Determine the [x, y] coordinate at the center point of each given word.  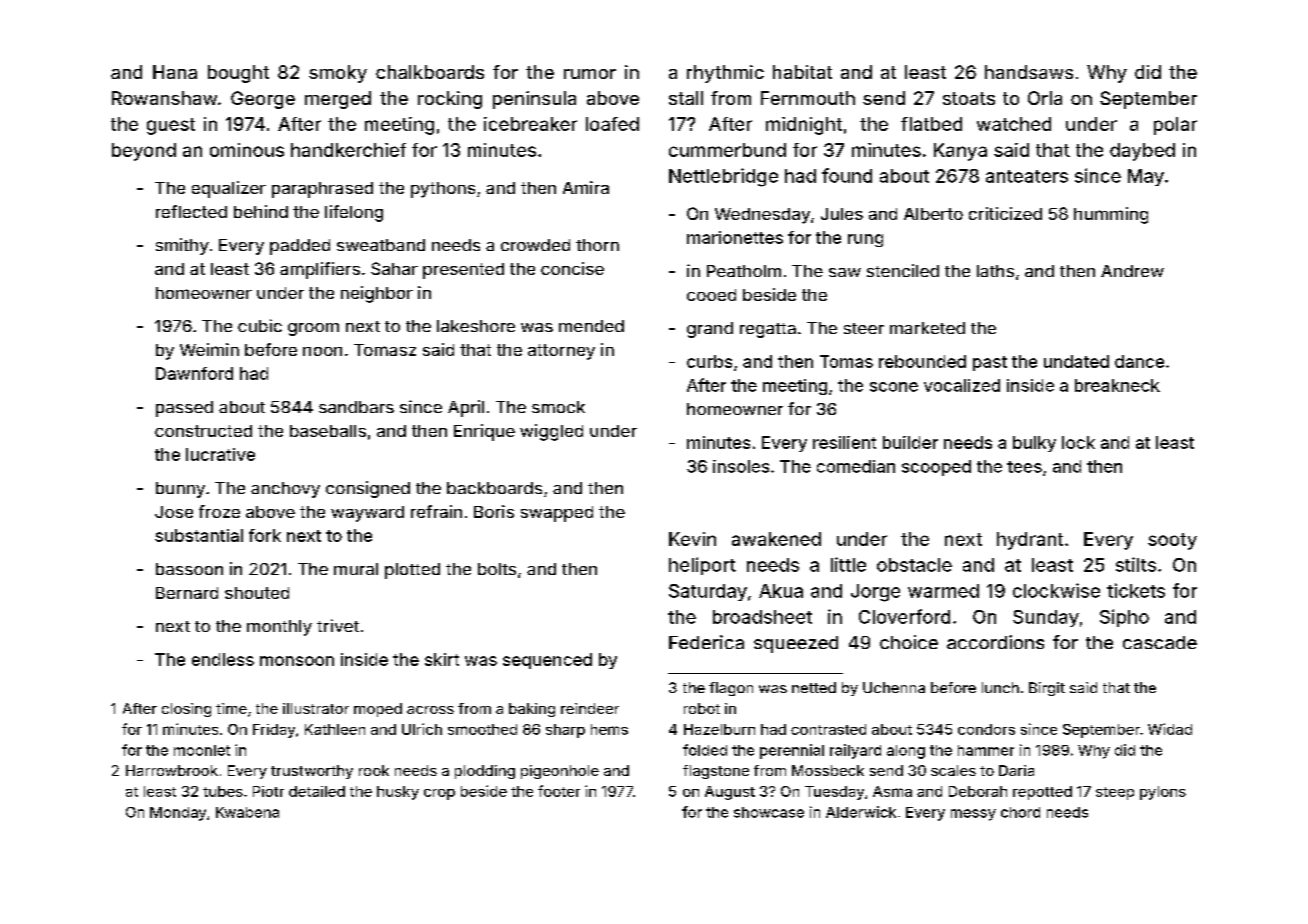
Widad [1170, 729]
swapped [557, 514]
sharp [565, 731]
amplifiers [320, 270]
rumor [590, 74]
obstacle [914, 565]
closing [186, 710]
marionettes [735, 237]
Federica [706, 642]
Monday [178, 814]
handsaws [1029, 72]
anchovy [285, 490]
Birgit [1047, 689]
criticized [1005, 213]
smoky [338, 74]
